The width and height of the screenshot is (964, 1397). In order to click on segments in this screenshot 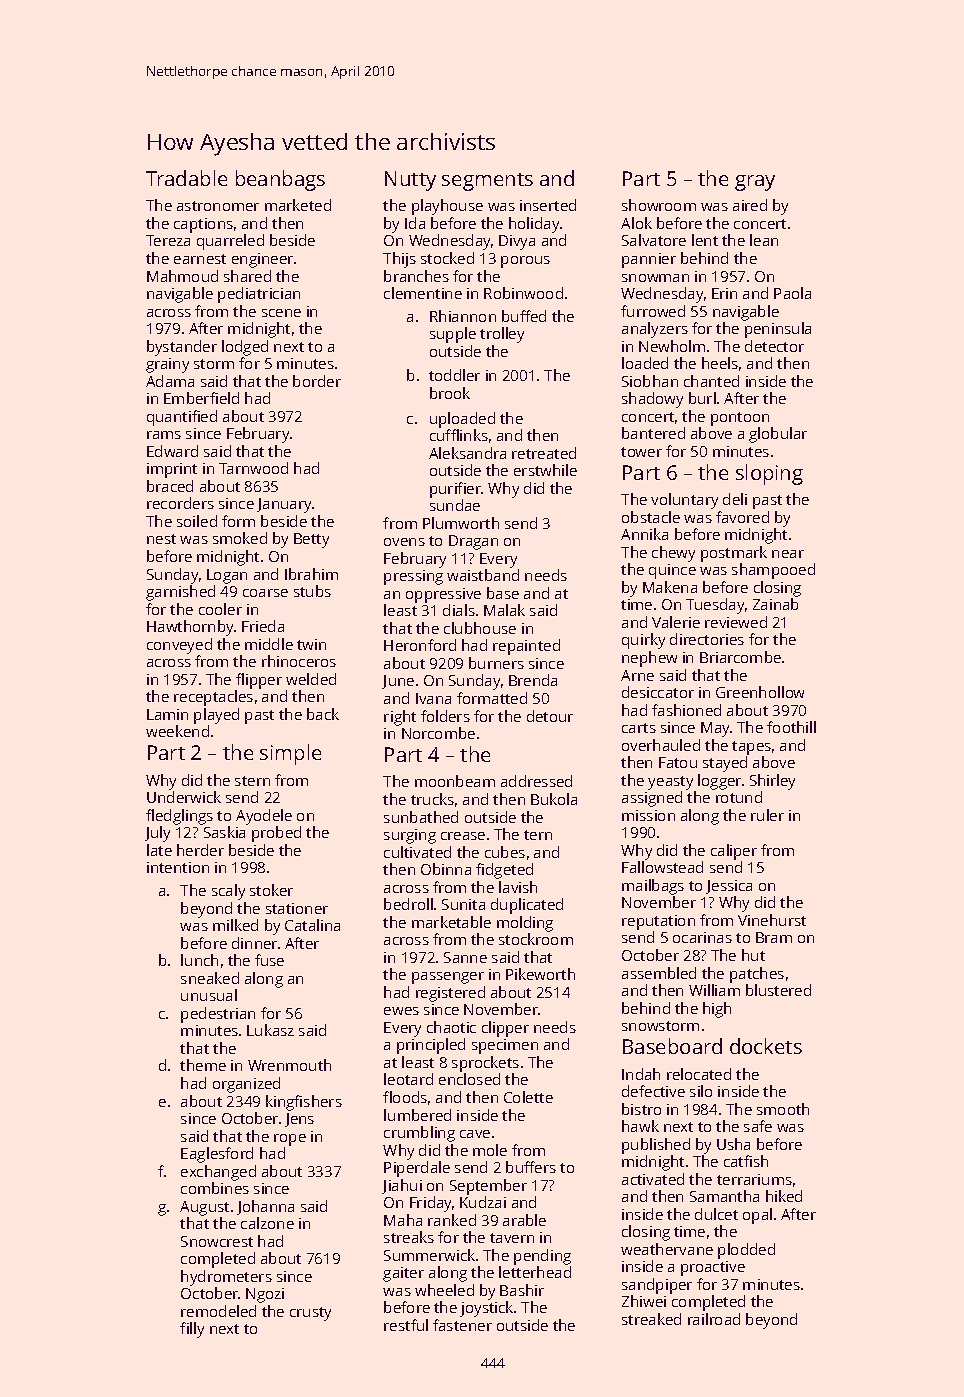, I will do `click(487, 182)`.
